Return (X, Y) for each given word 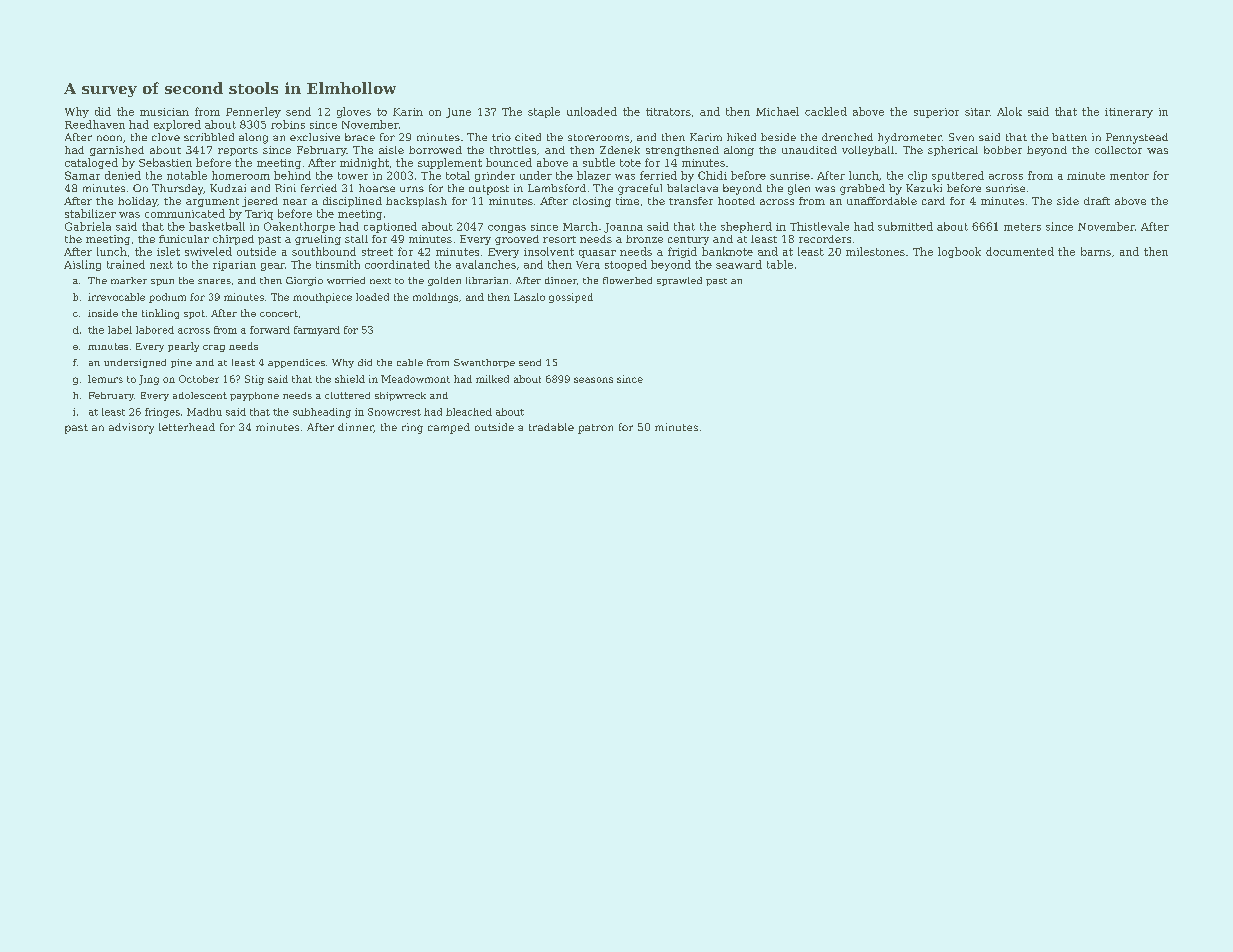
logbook (959, 252)
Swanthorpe (484, 363)
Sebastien (165, 162)
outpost (489, 190)
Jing (149, 380)
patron (595, 429)
